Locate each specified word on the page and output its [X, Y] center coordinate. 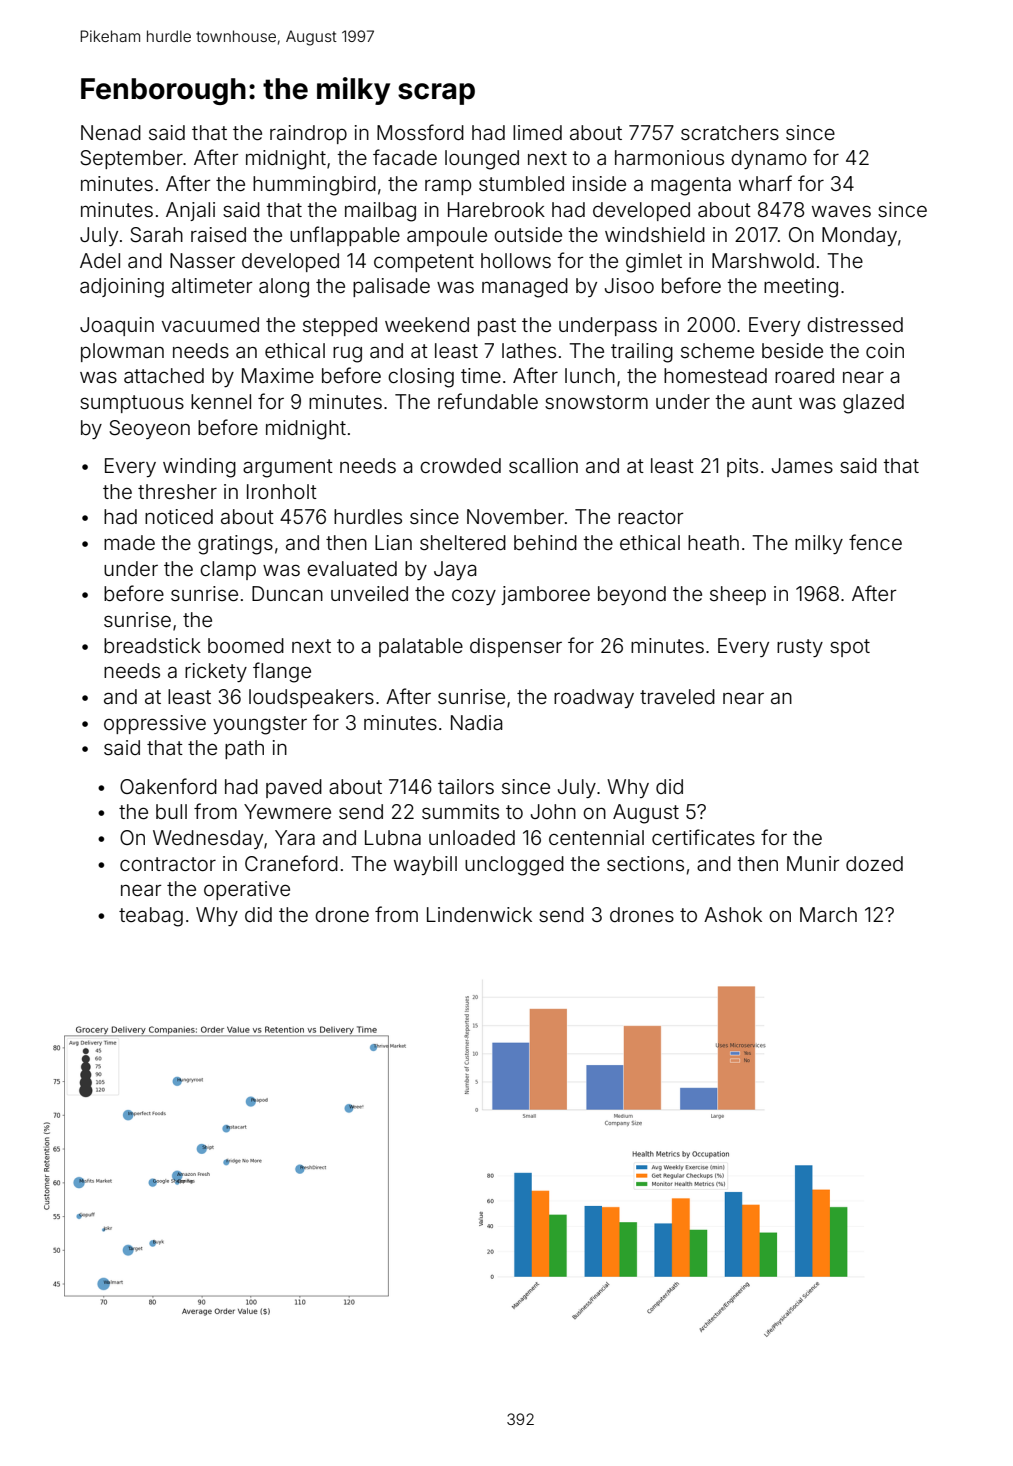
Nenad [111, 132]
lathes [529, 350]
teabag [151, 917]
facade [405, 157]
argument [288, 468]
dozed [874, 863]
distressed [855, 324]
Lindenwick [479, 914]
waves [841, 211]
